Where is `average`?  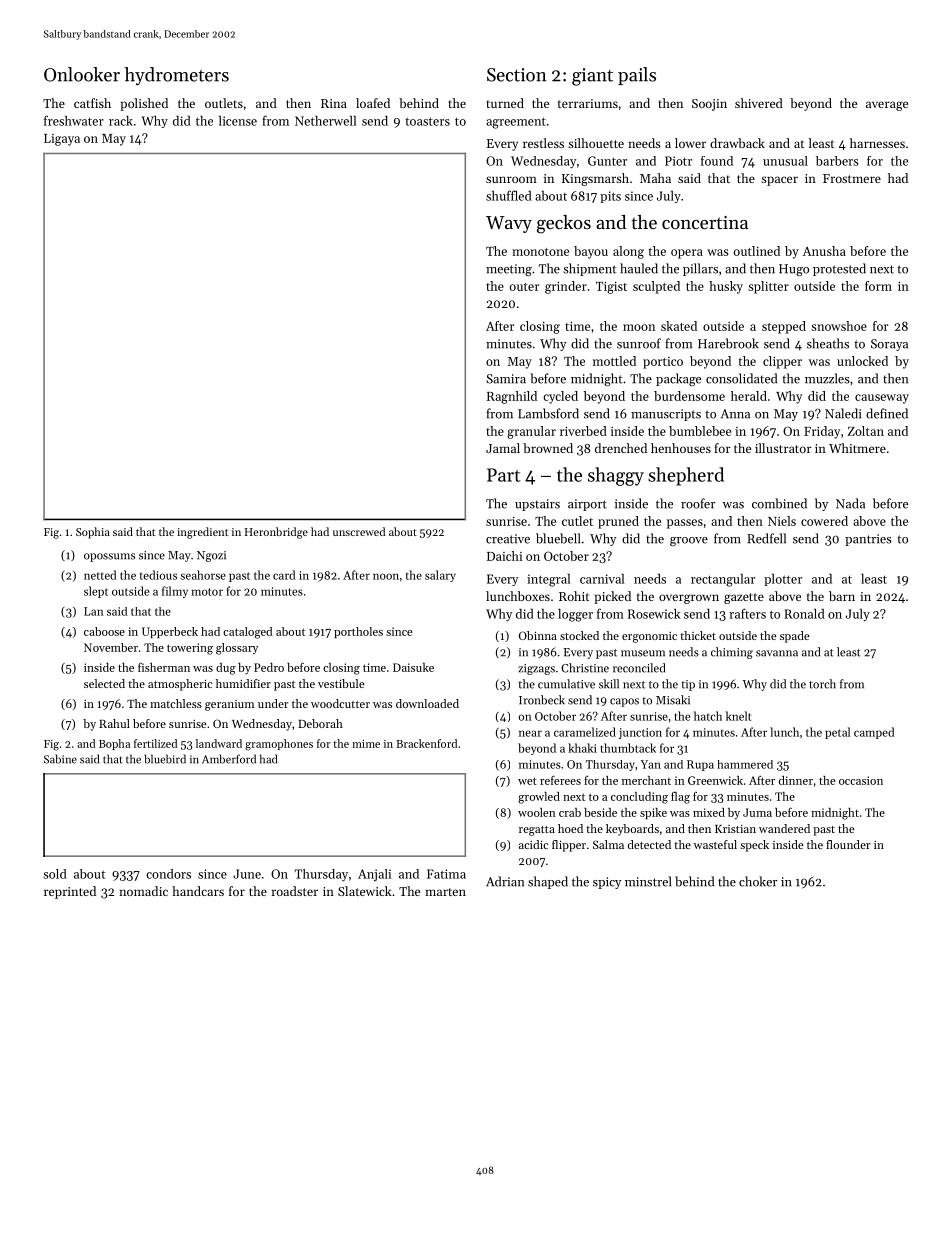
average is located at coordinates (887, 106).
